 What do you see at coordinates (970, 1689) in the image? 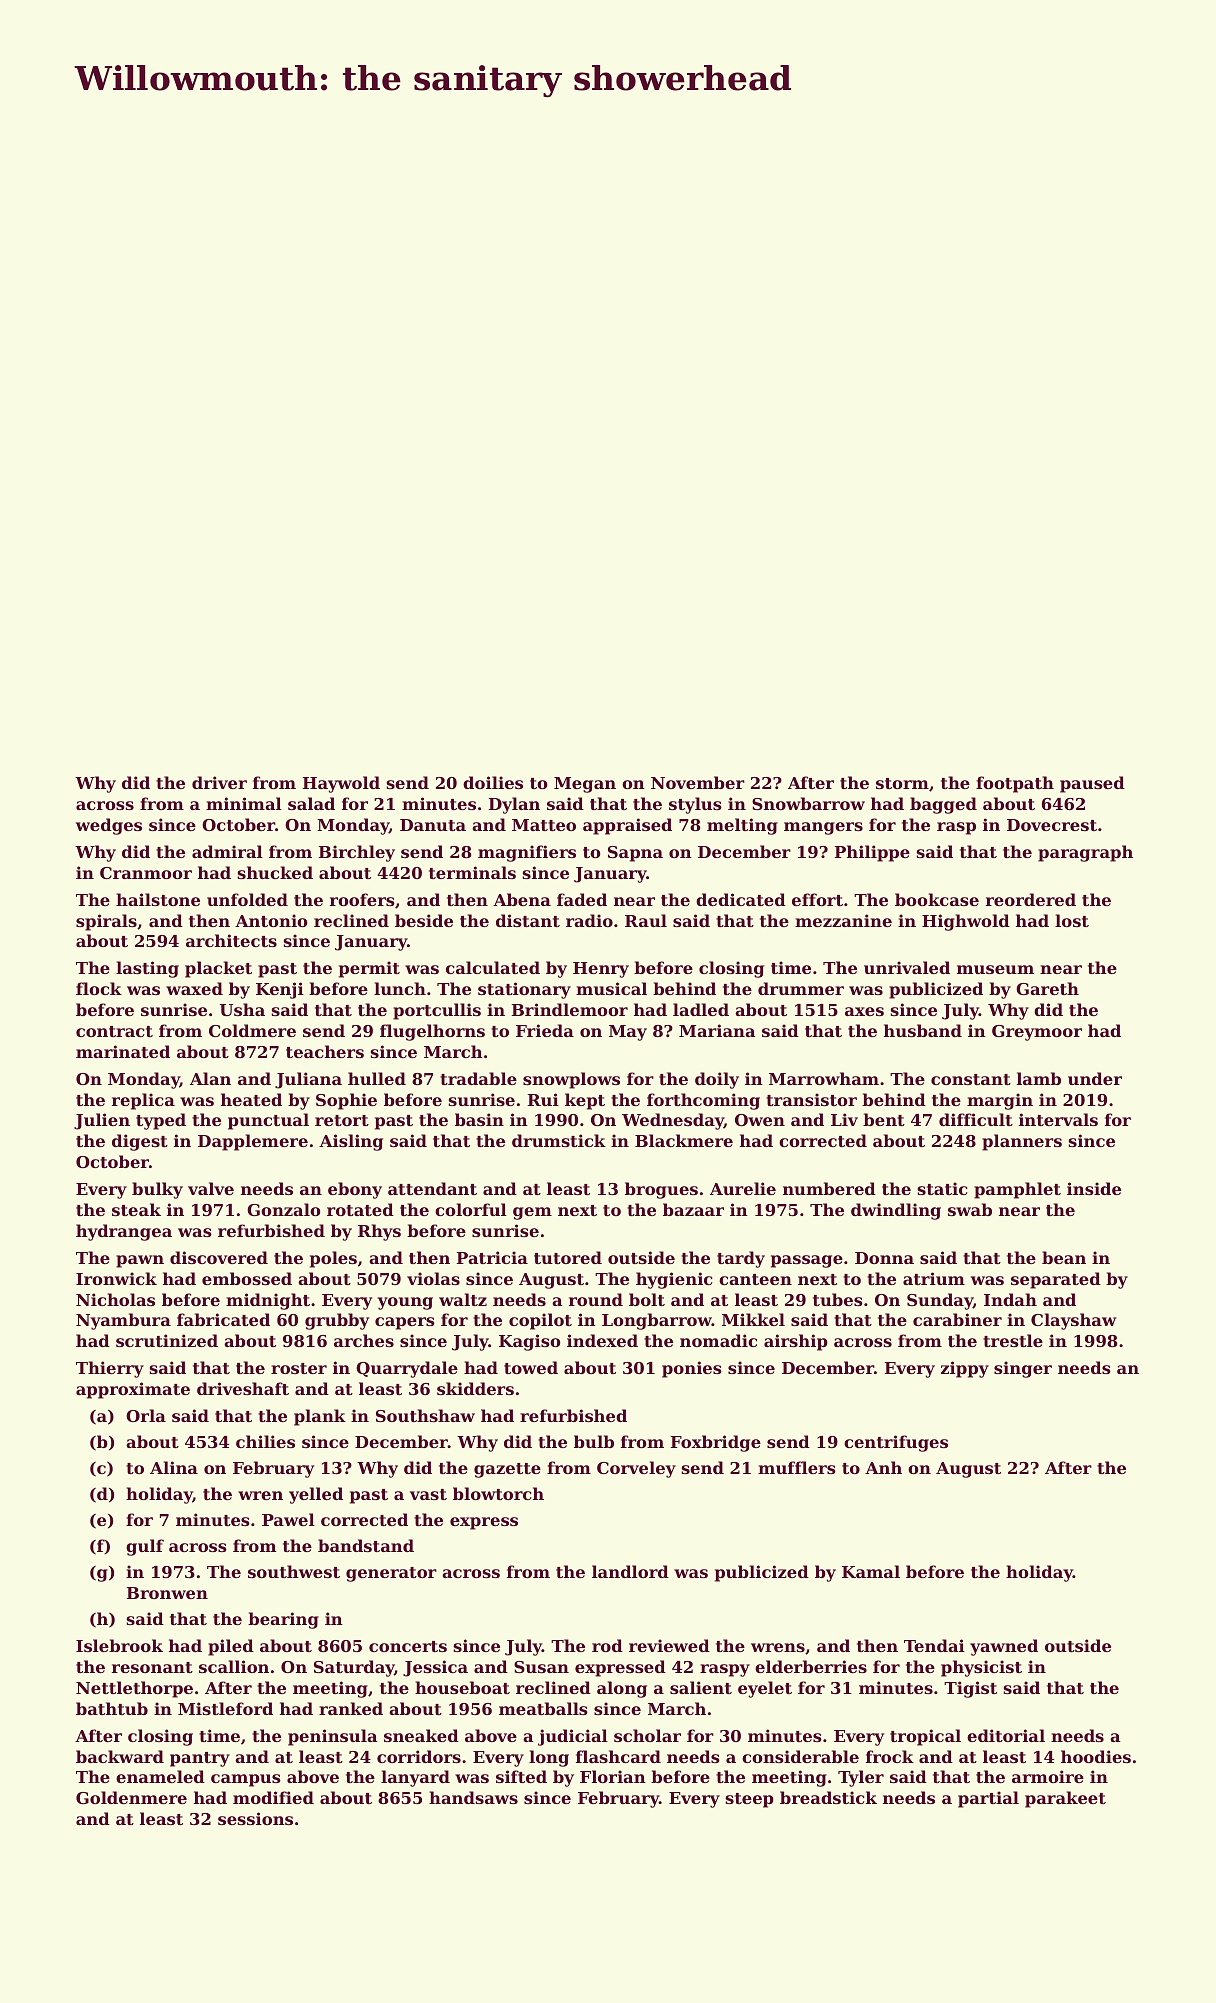
I see `Tigist` at bounding box center [970, 1689].
